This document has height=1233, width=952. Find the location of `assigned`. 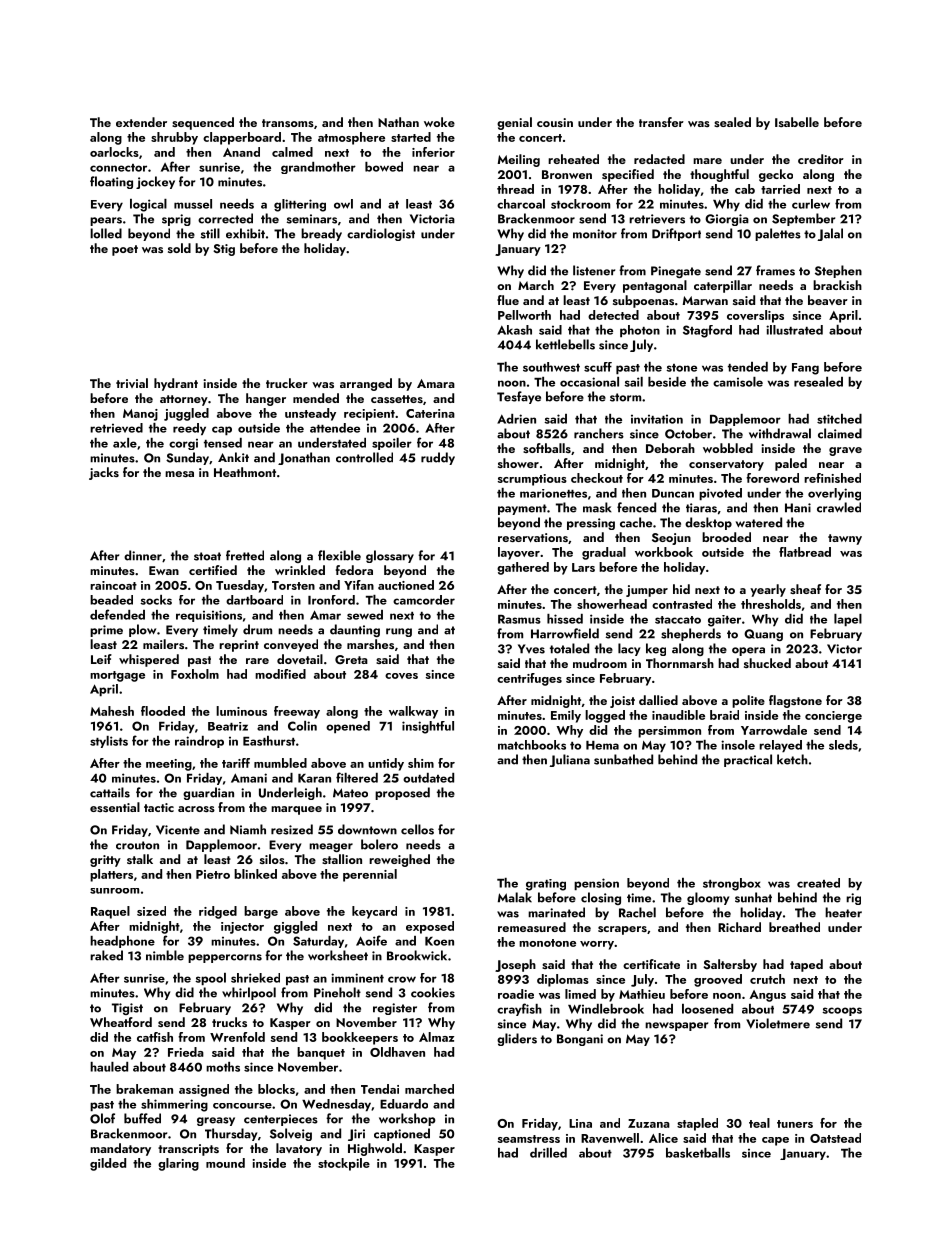

assigned is located at coordinates (204, 1090).
